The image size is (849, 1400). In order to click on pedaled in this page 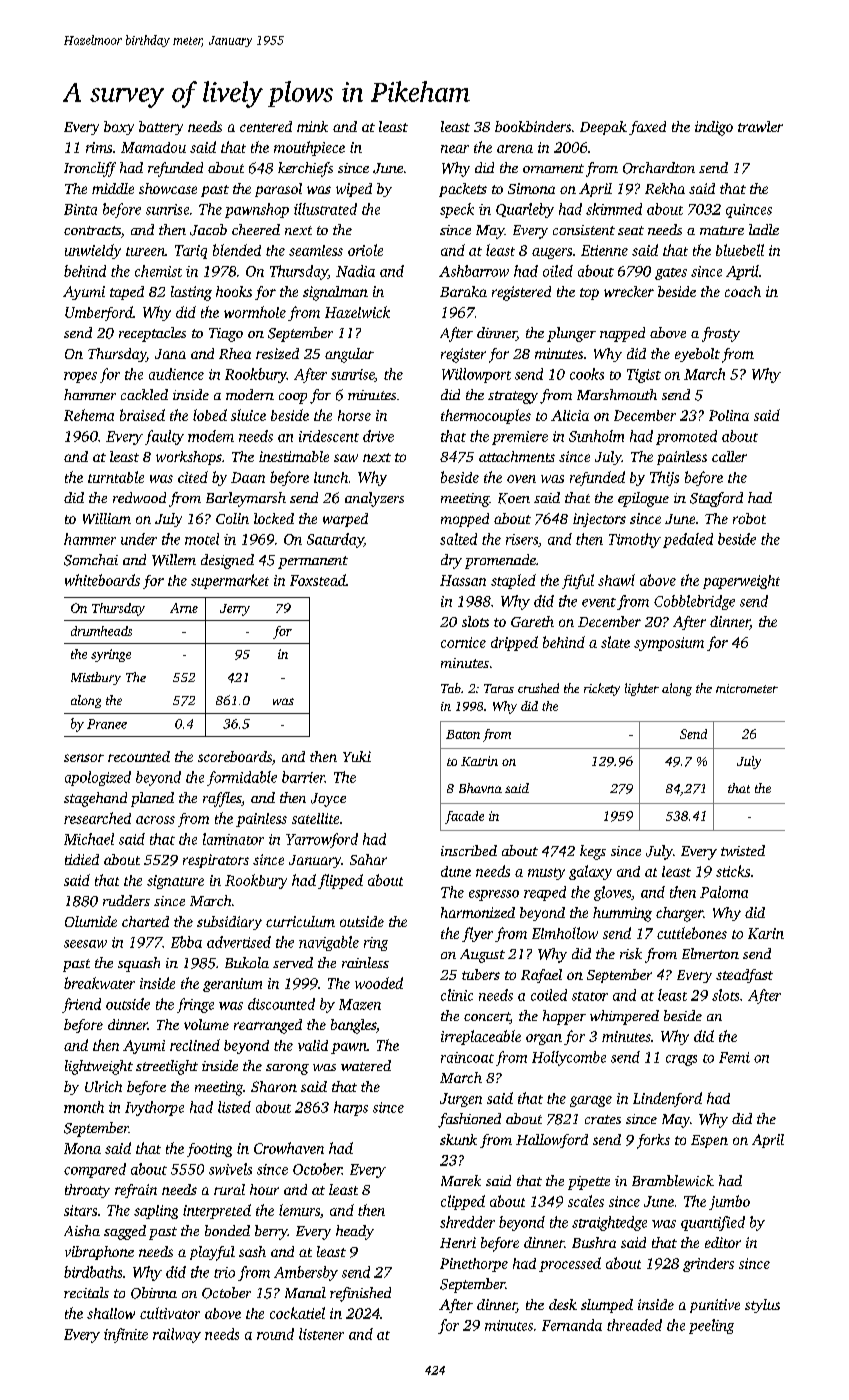, I will do `click(688, 540)`.
